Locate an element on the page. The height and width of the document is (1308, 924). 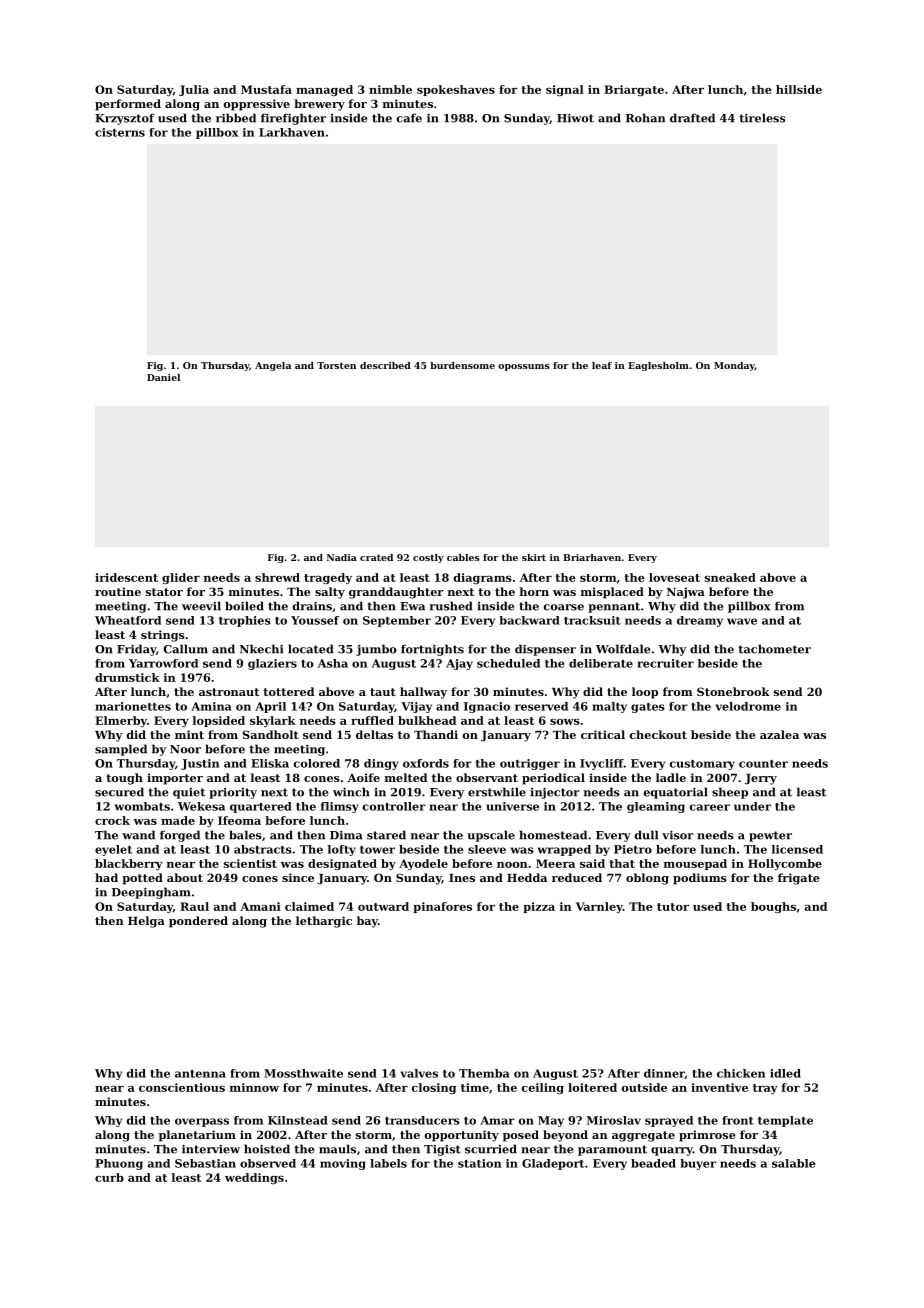
Hiwot is located at coordinates (575, 118).
